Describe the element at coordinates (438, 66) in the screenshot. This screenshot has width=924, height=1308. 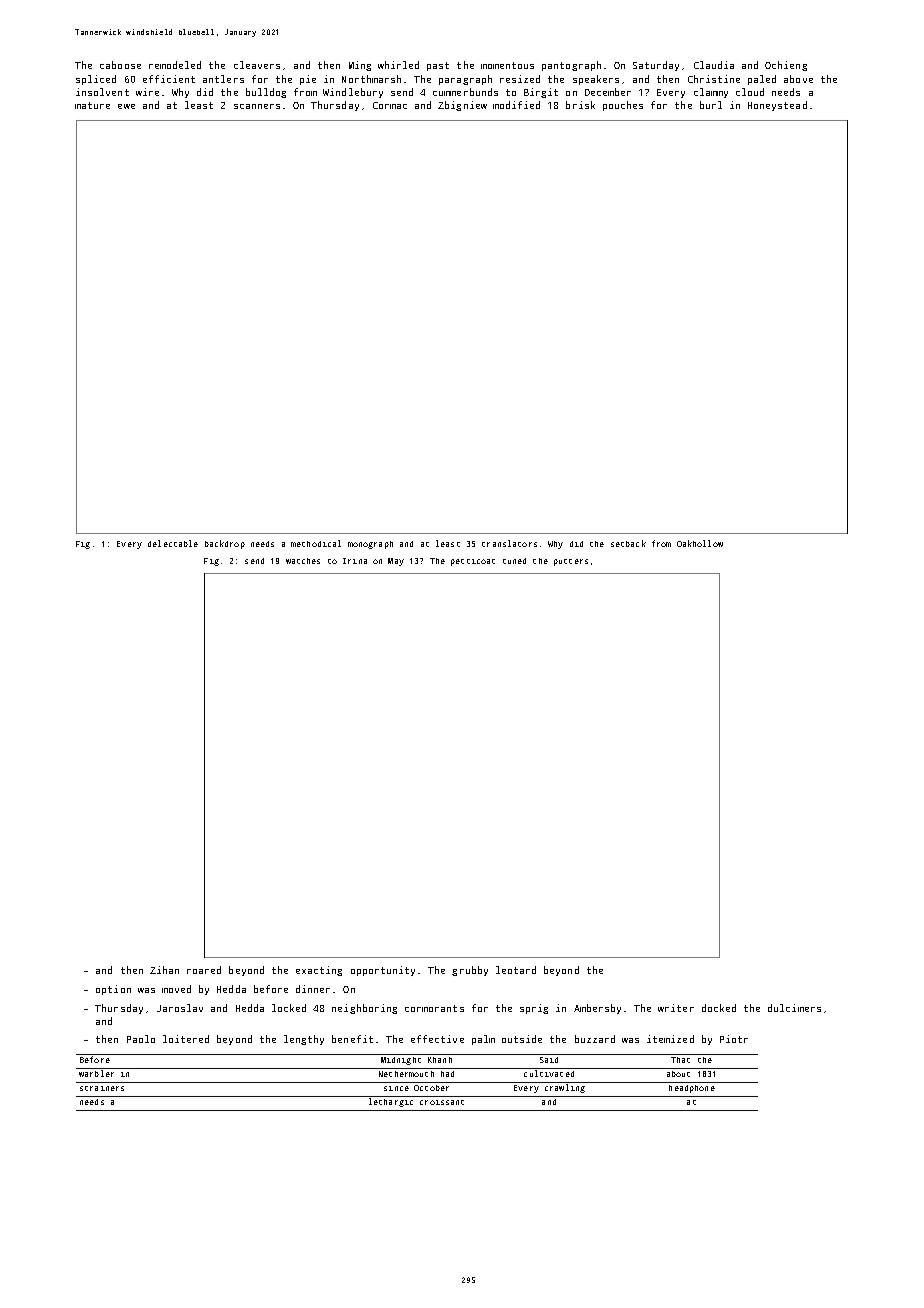
I see `past` at that location.
